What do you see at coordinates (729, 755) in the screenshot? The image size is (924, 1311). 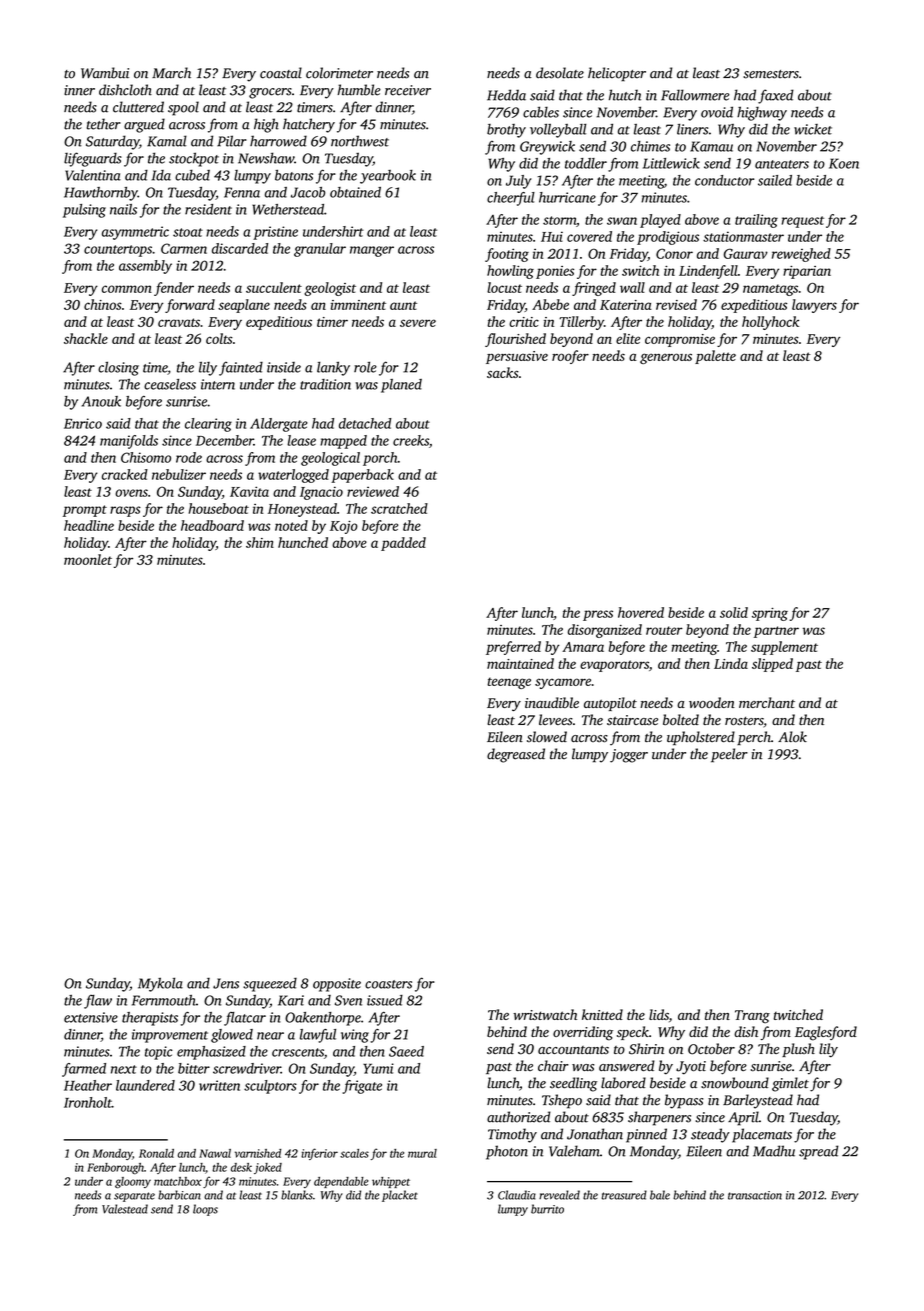 I see `peeler` at bounding box center [729, 755].
